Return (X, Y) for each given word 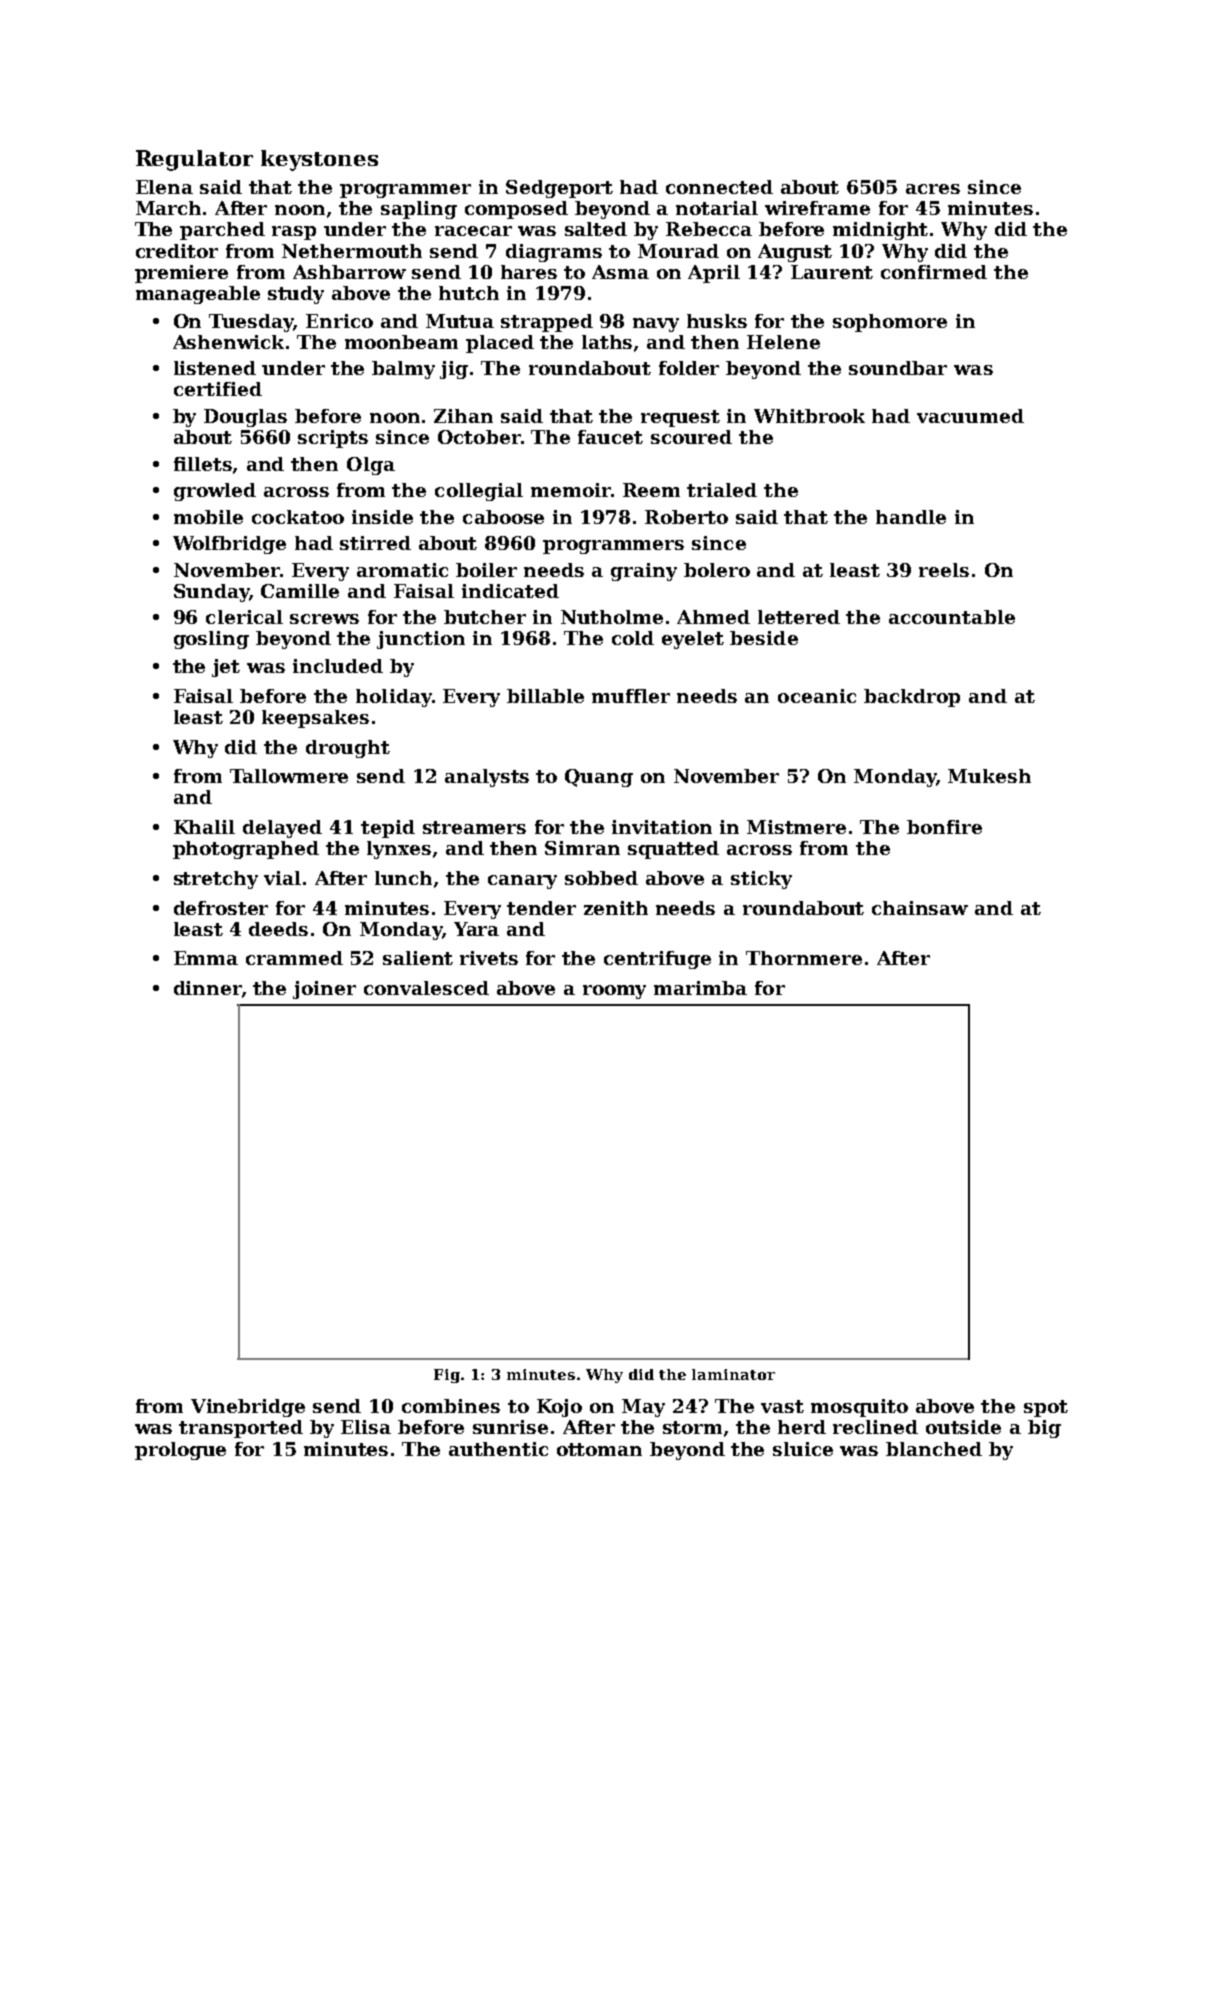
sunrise (510, 1427)
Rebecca (709, 229)
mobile (208, 517)
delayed (282, 829)
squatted (673, 850)
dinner (208, 988)
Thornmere (804, 958)
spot (1046, 1408)
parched (222, 231)
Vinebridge (248, 1408)
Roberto (686, 517)
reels (944, 570)
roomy (614, 992)
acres (933, 189)
